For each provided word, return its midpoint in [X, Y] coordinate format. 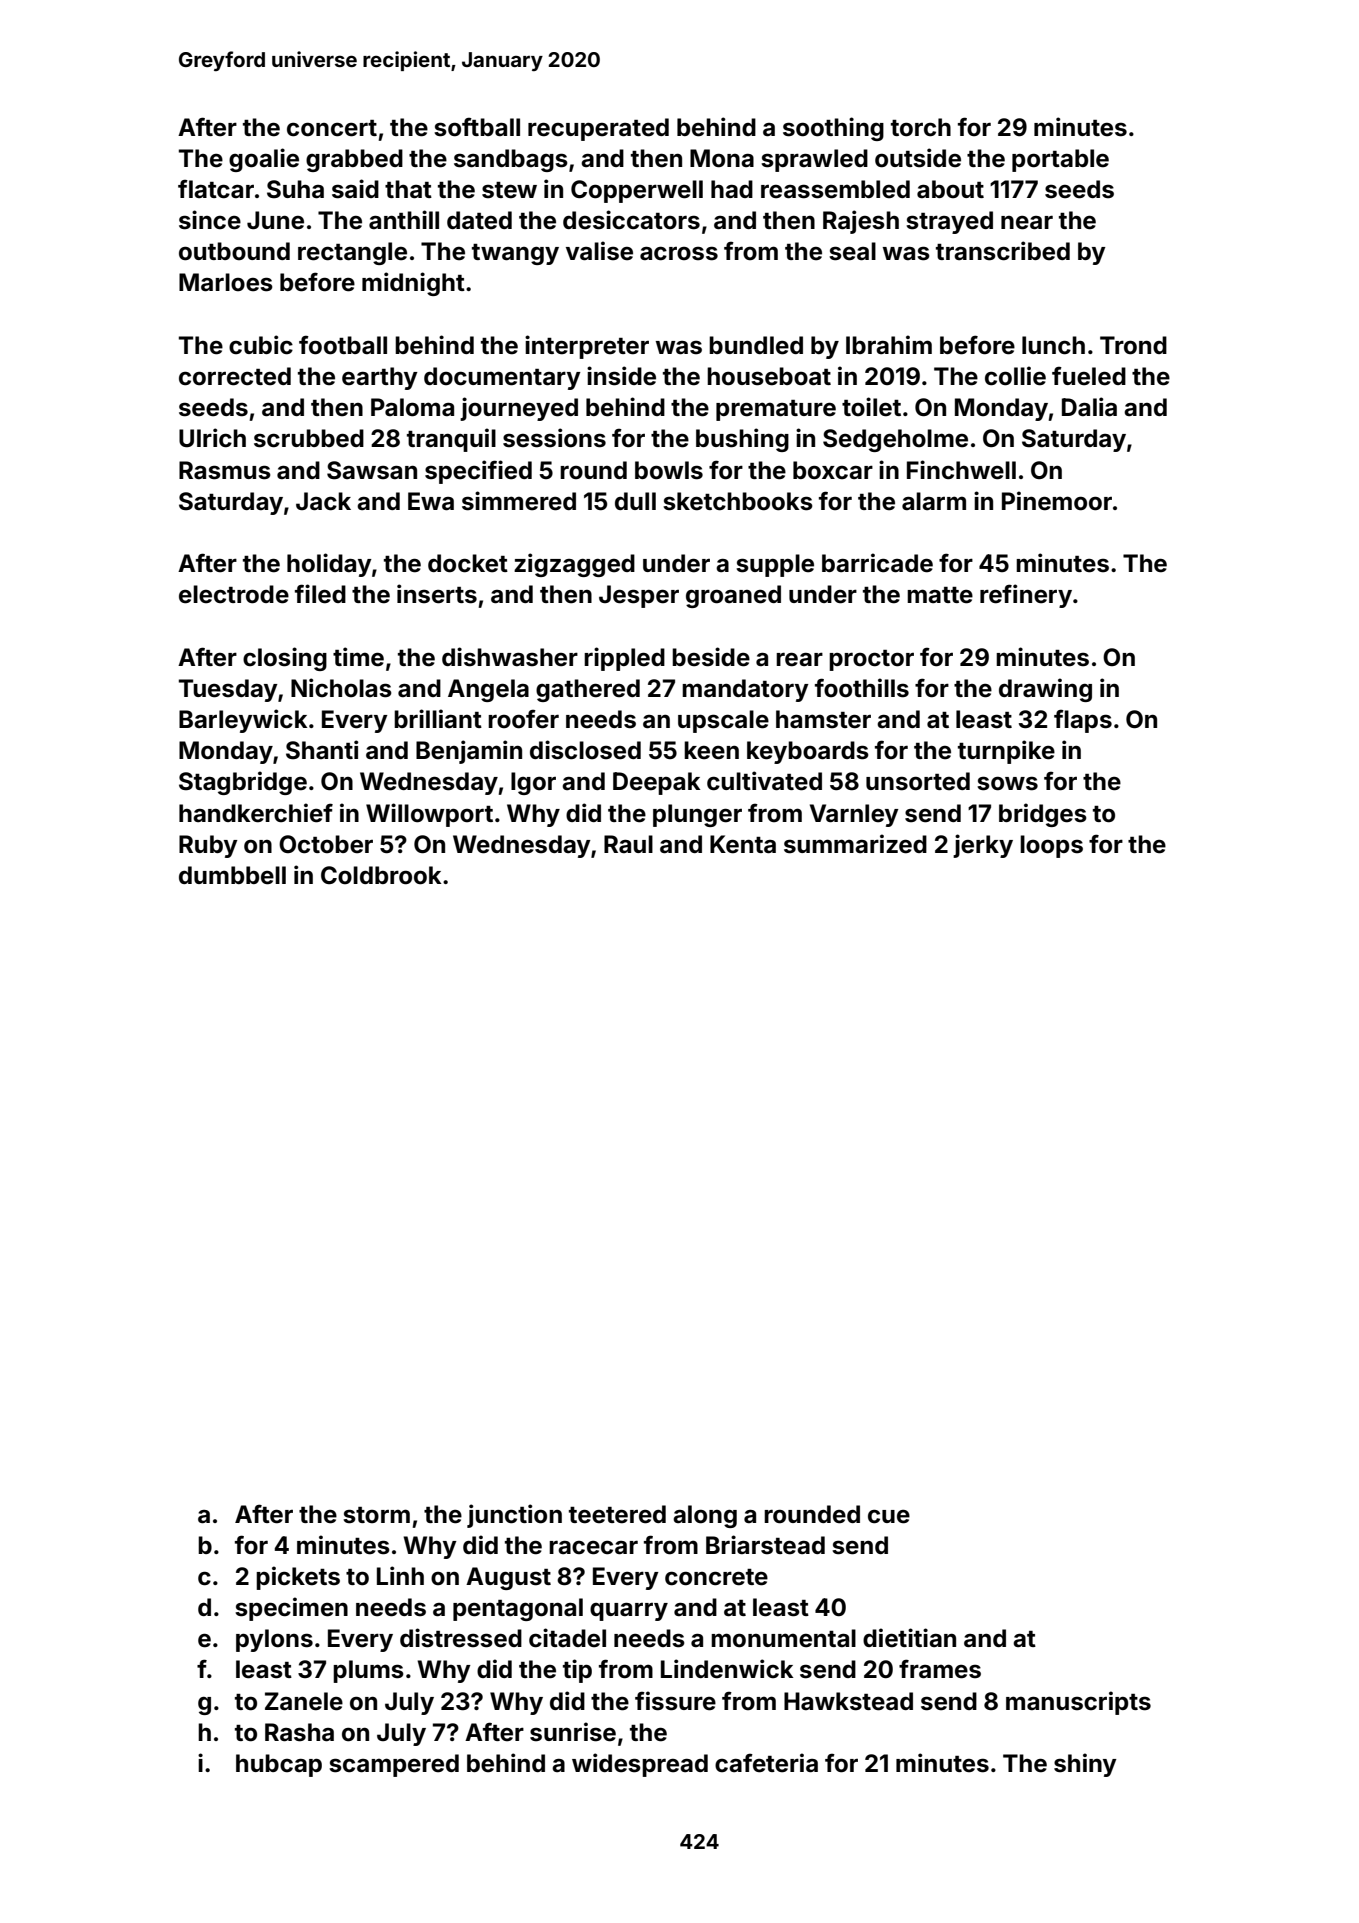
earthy [380, 378]
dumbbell [232, 875]
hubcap [279, 1765]
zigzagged [574, 565]
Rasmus [225, 470]
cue [889, 1516]
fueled [1089, 376]
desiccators [631, 220]
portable [1060, 160]
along [705, 1516]
